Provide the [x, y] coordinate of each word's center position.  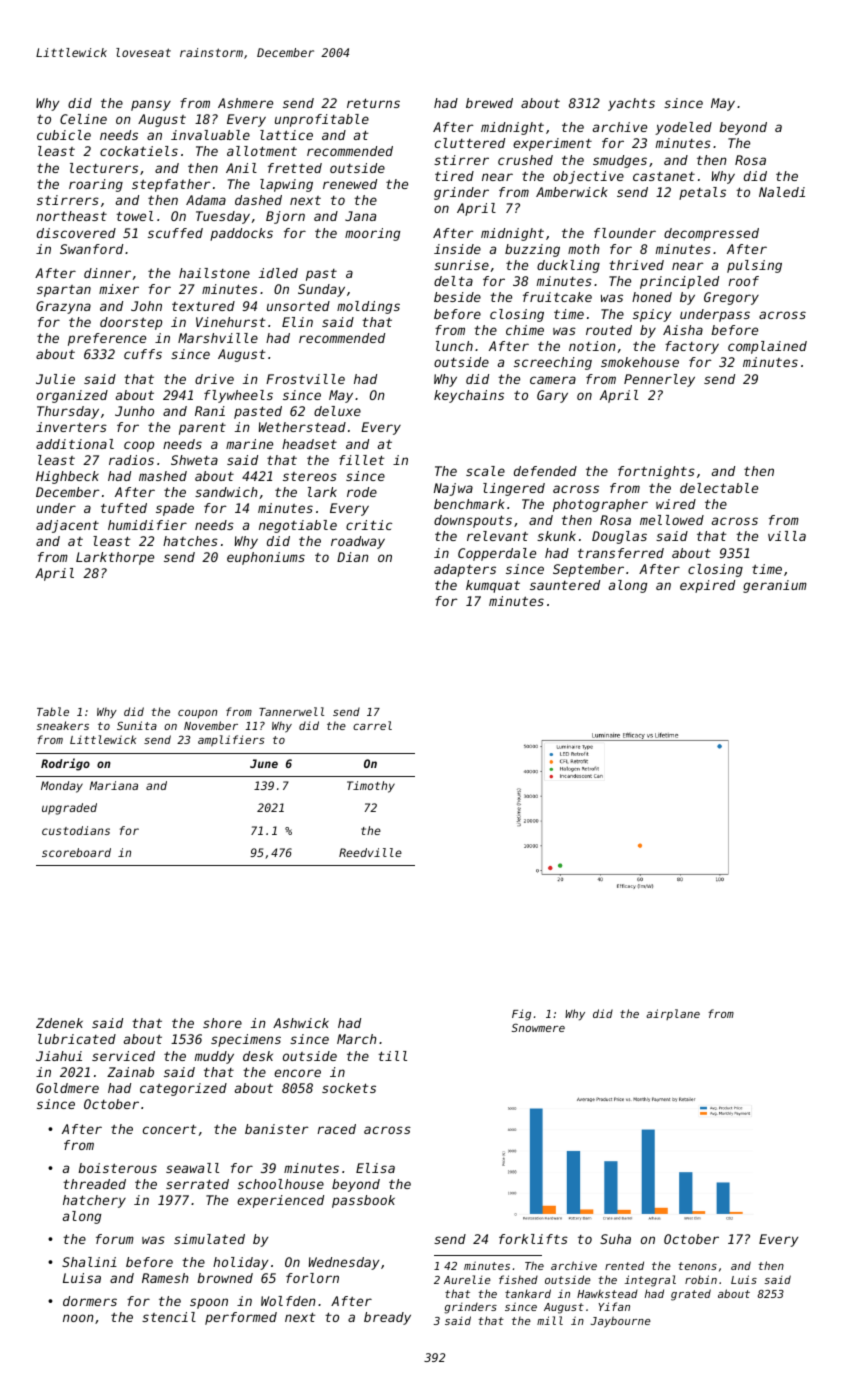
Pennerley [659, 380]
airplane [673, 1014]
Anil [241, 168]
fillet [362, 460]
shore [222, 1023]
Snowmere [538, 1027]
